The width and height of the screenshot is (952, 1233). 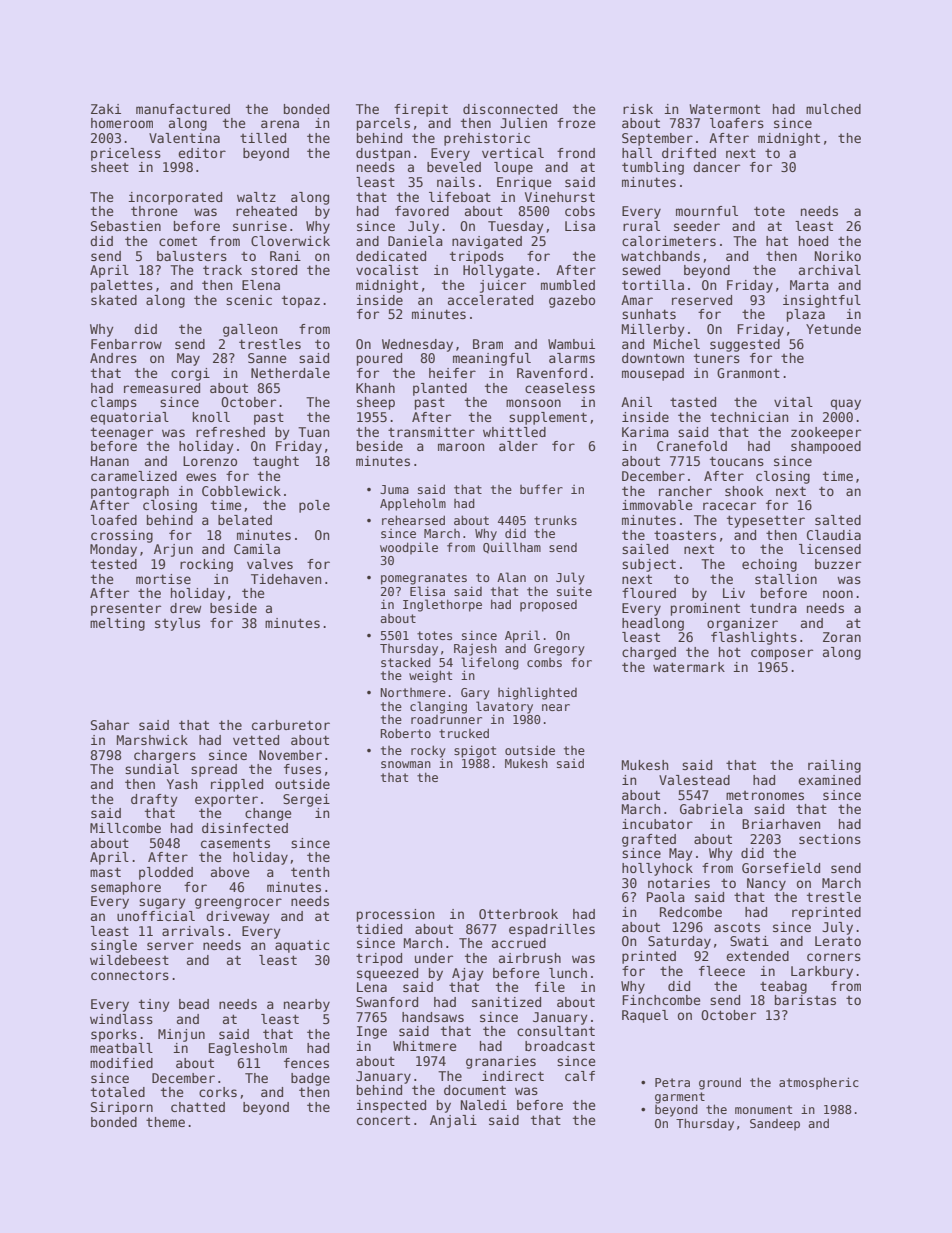 I want to click on Siriporn, so click(x=122, y=1108).
